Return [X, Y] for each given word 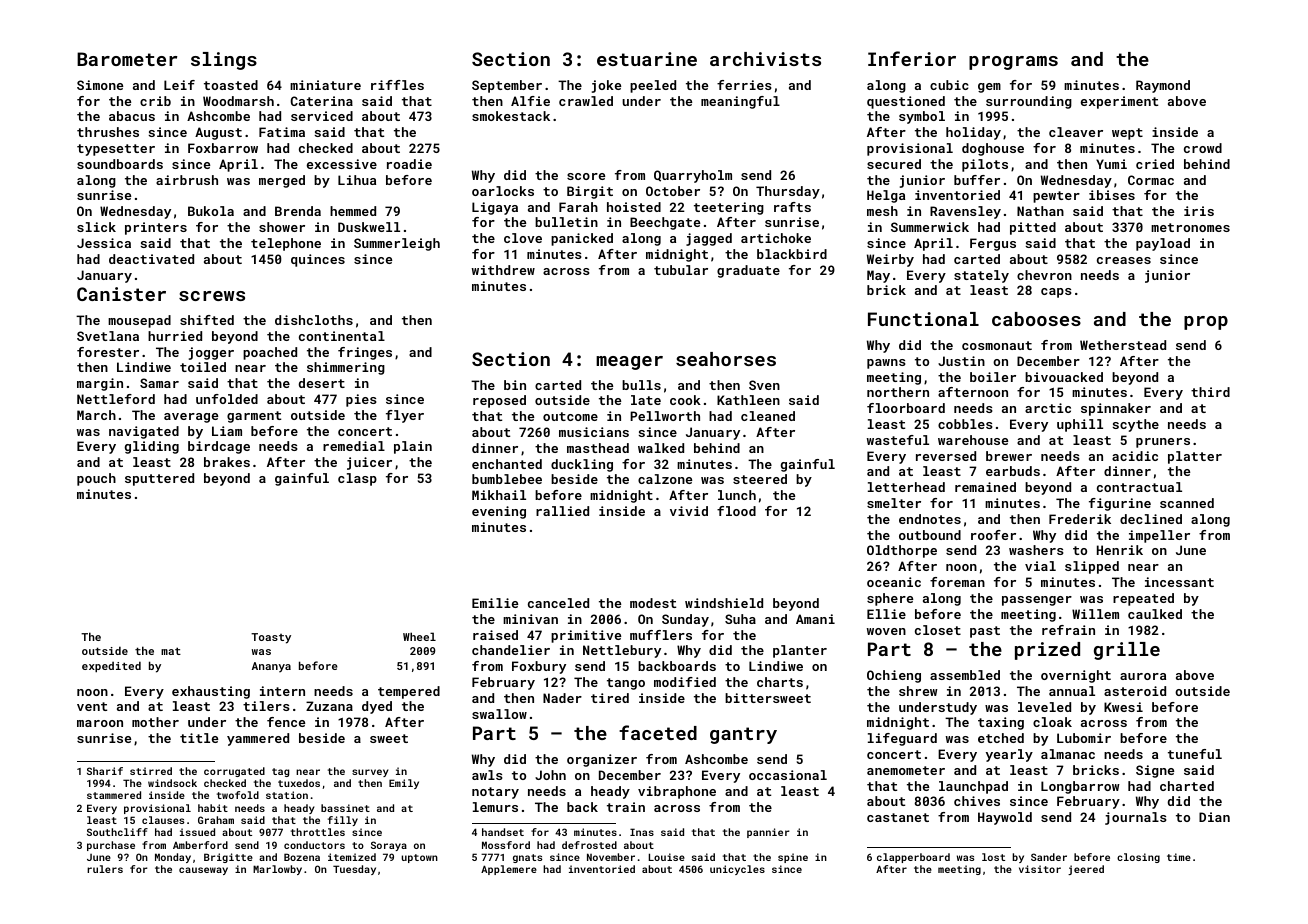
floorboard [906, 408]
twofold [238, 795]
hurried [175, 336]
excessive [342, 164]
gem [989, 88]
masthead [598, 448]
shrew [918, 691]
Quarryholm [693, 176]
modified [685, 682]
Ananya [271, 667]
